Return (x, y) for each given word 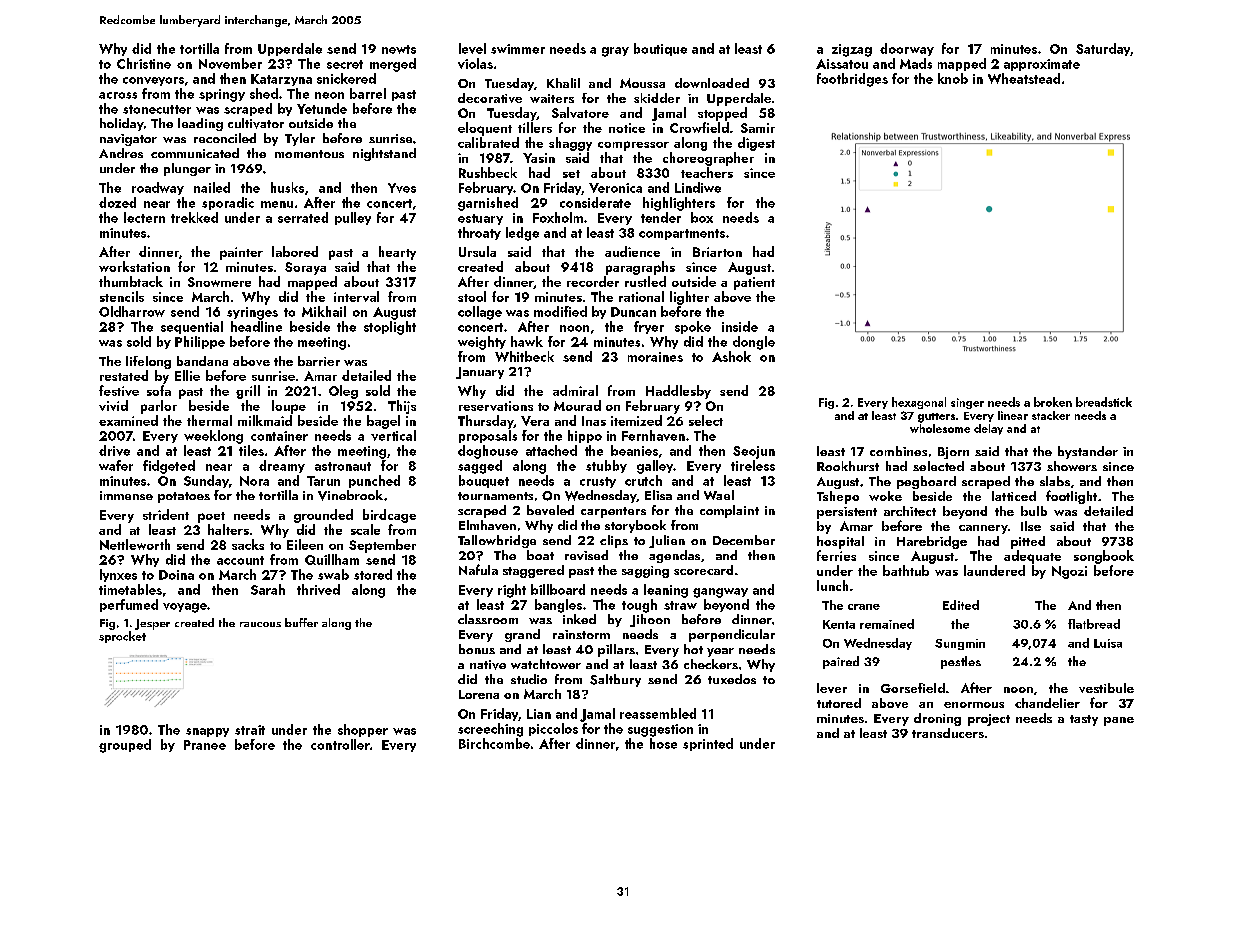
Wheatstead (1024, 78)
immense (126, 495)
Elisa (658, 495)
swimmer (518, 49)
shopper (363, 730)
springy (222, 95)
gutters (936, 418)
